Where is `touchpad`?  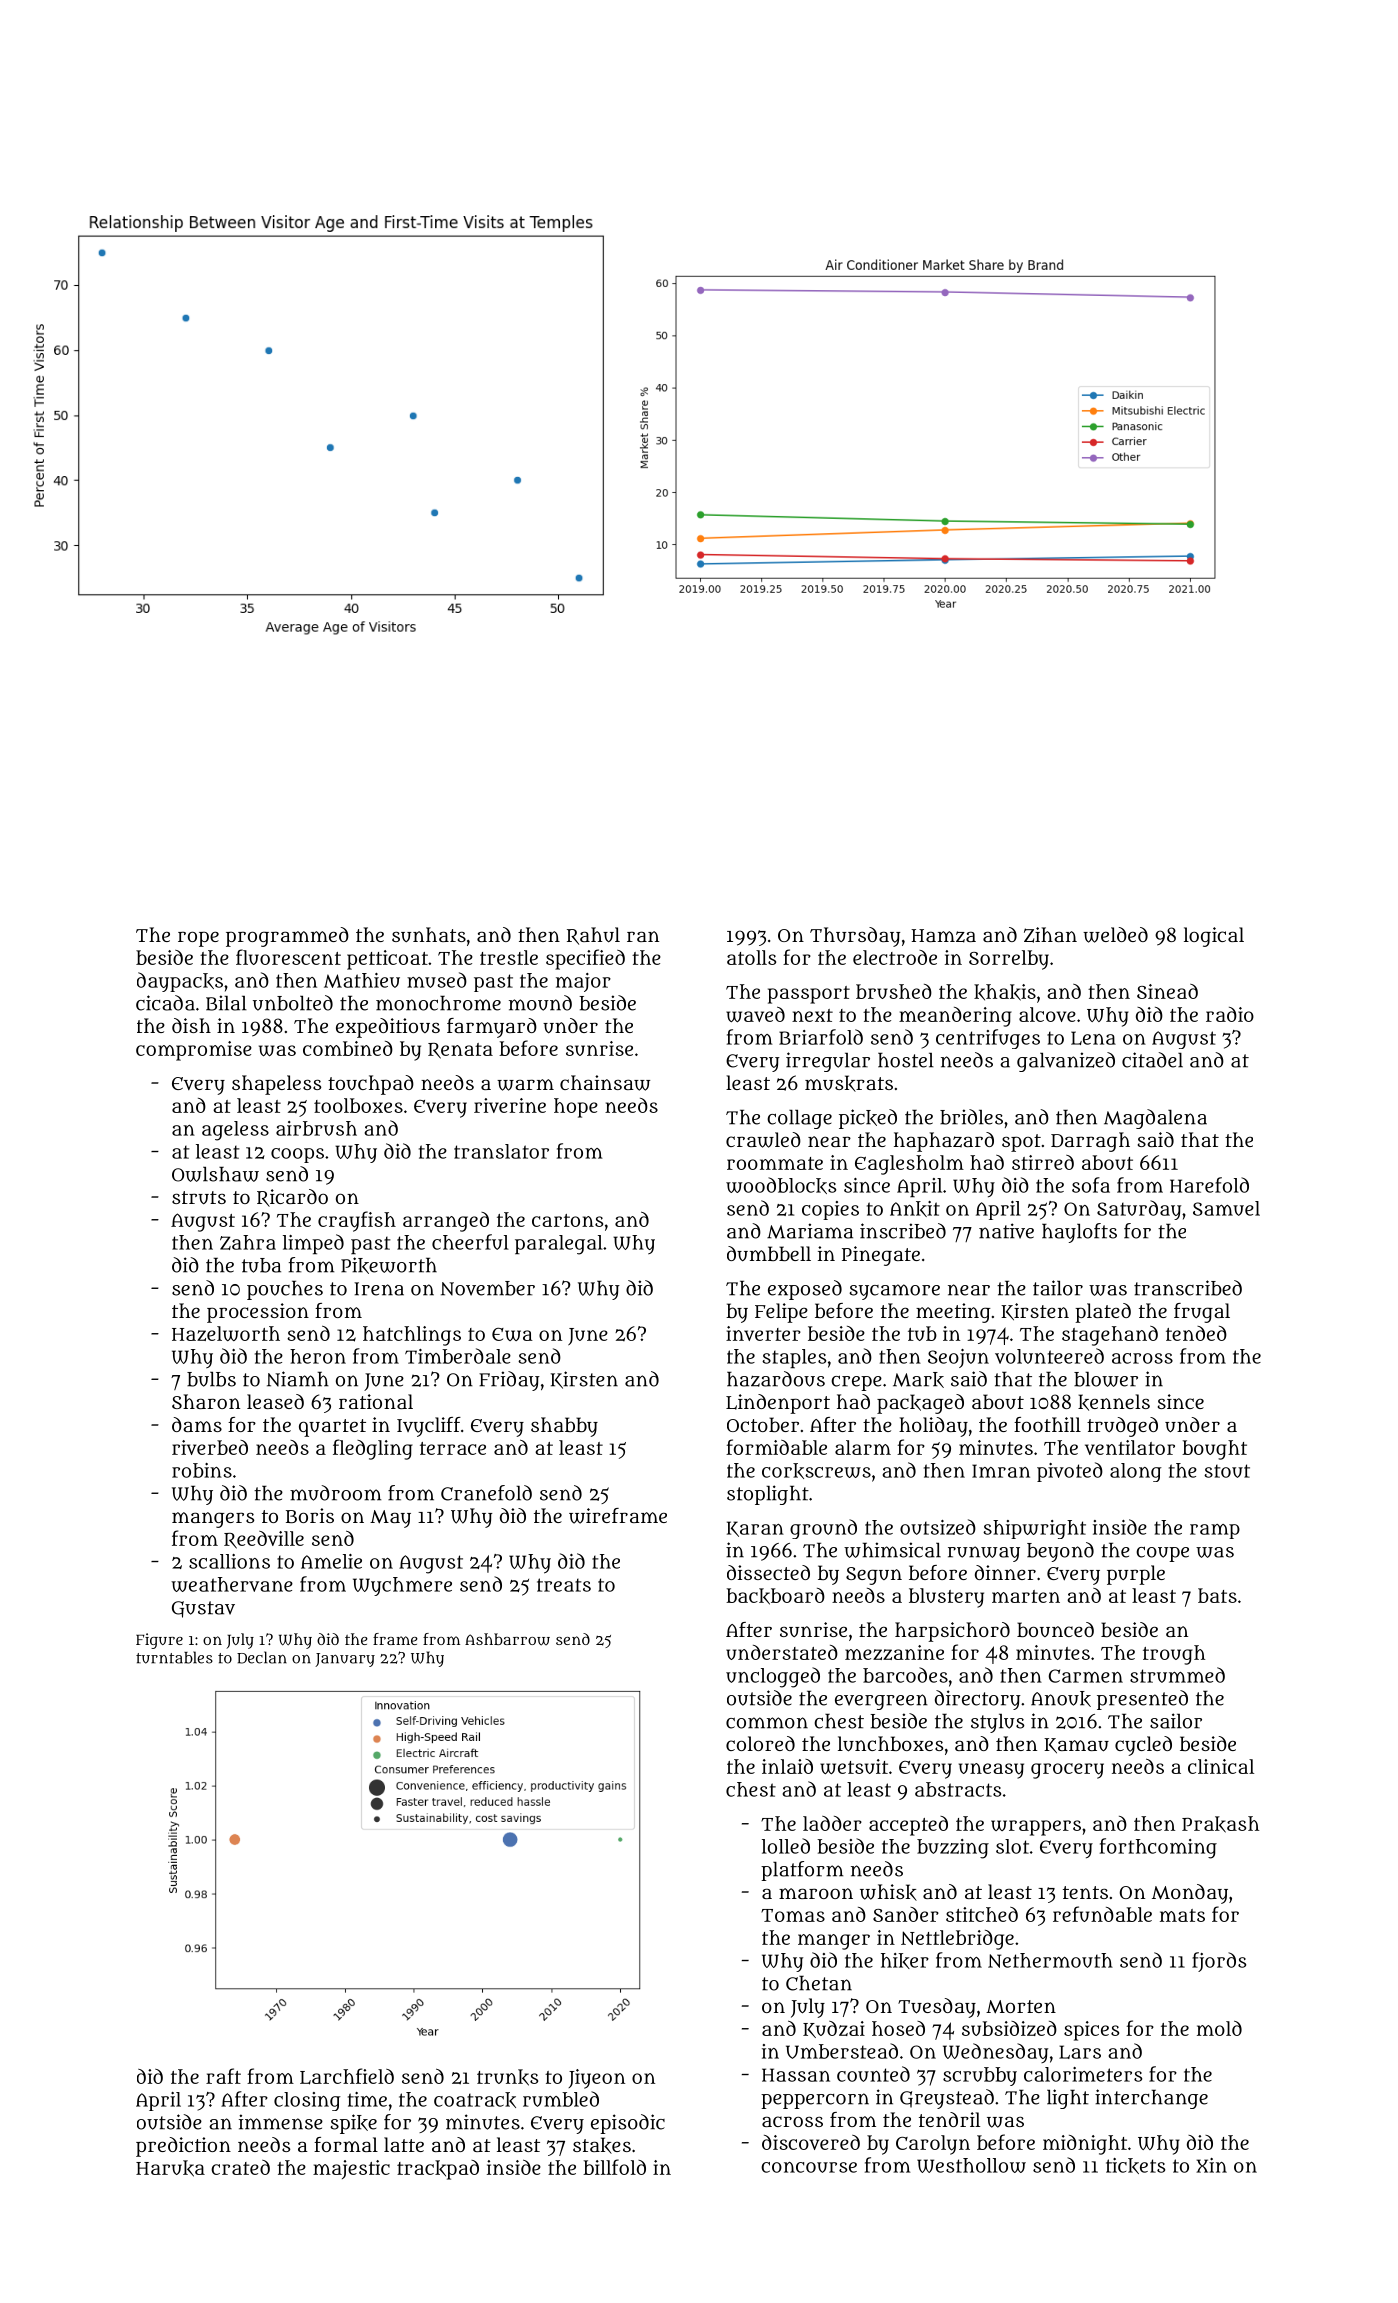 touchpad is located at coordinates (371, 1085).
